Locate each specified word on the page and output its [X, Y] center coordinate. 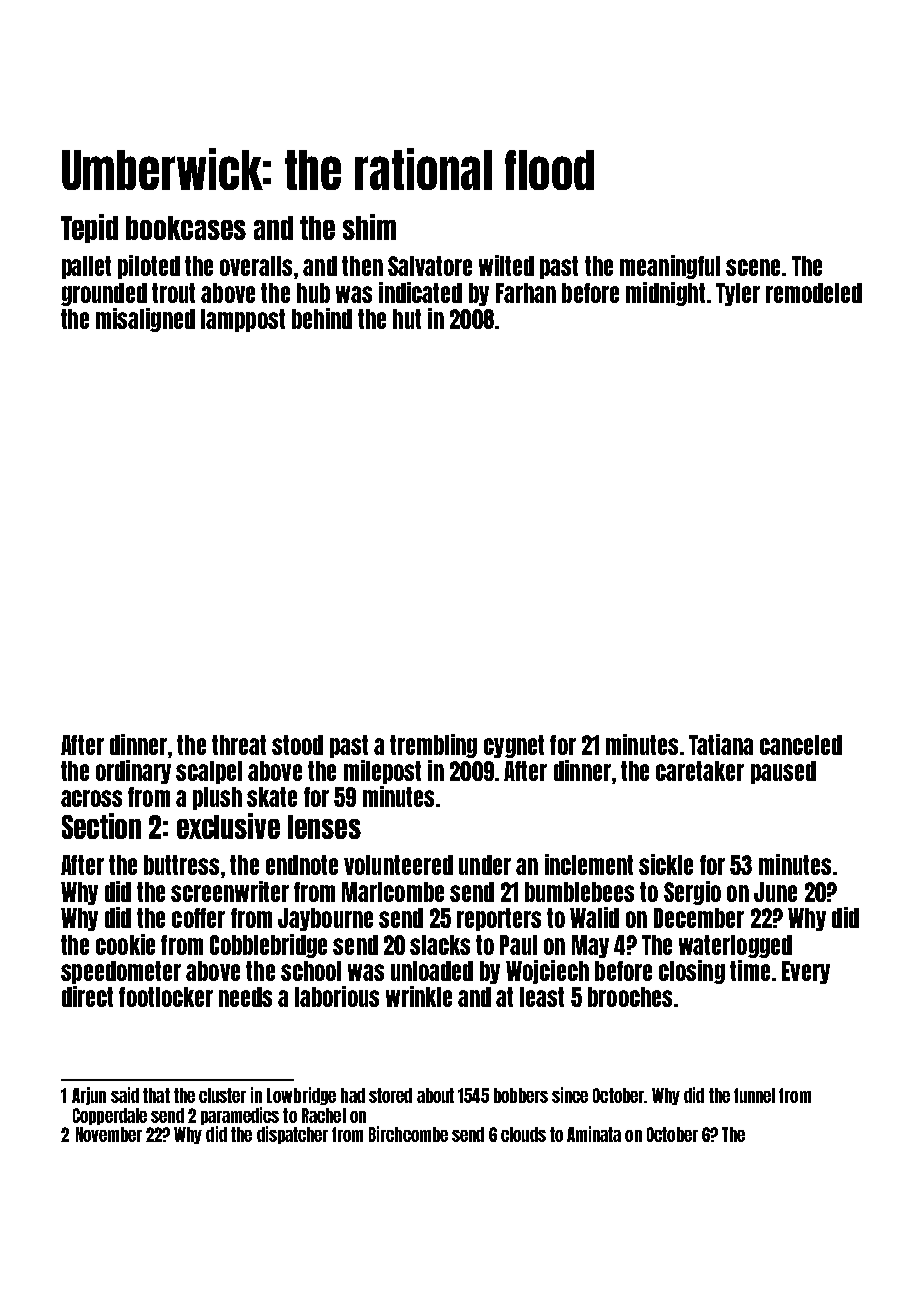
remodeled [814, 293]
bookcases [186, 228]
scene [753, 267]
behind [322, 318]
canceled [801, 745]
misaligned [145, 320]
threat [239, 745]
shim [369, 227]
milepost [382, 772]
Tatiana [721, 744]
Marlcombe [393, 892]
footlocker [166, 997]
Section [101, 826]
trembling [433, 746]
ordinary [133, 772]
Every [806, 972]
